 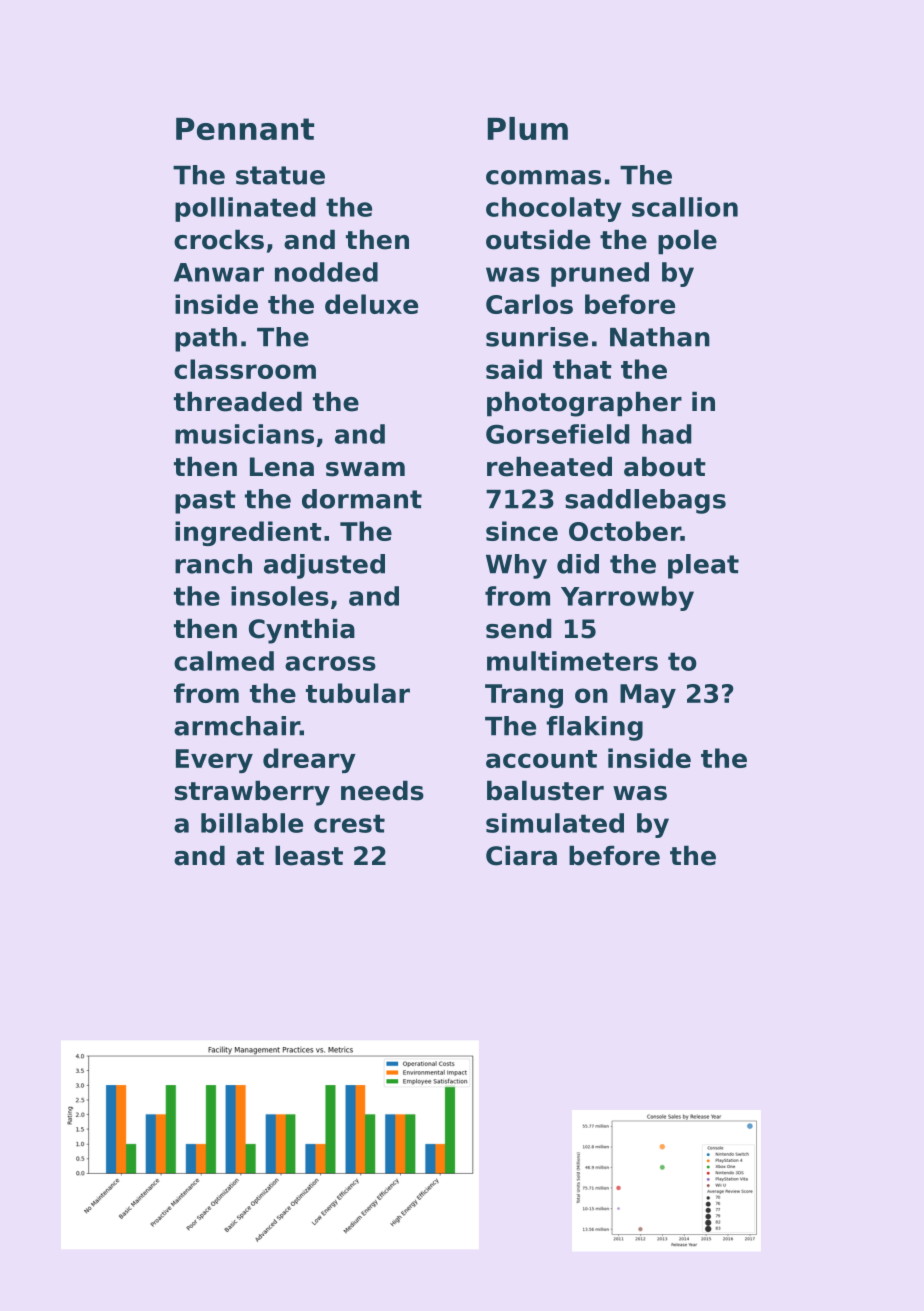 I want to click on nodded, so click(x=326, y=272).
